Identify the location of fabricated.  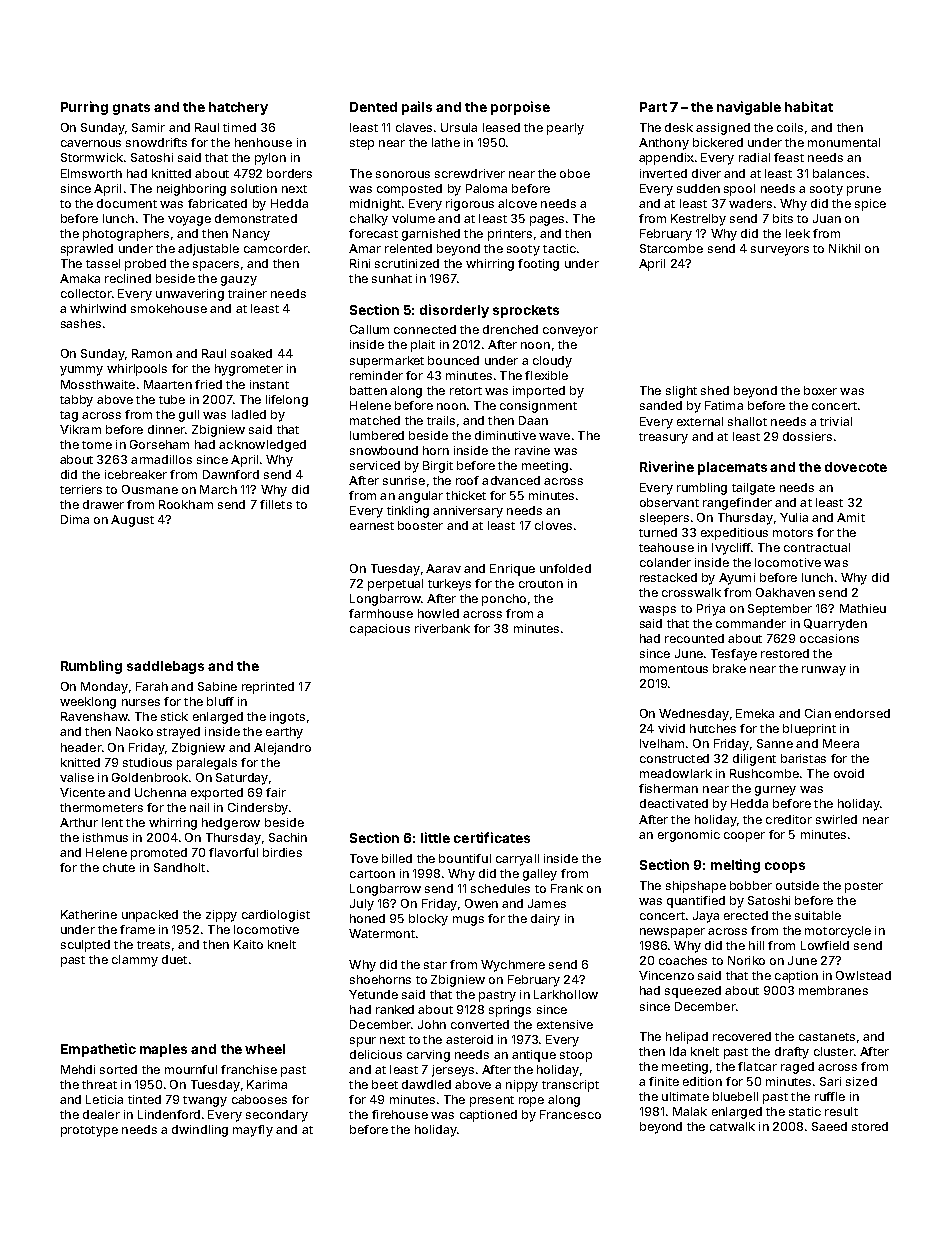
(217, 203).
